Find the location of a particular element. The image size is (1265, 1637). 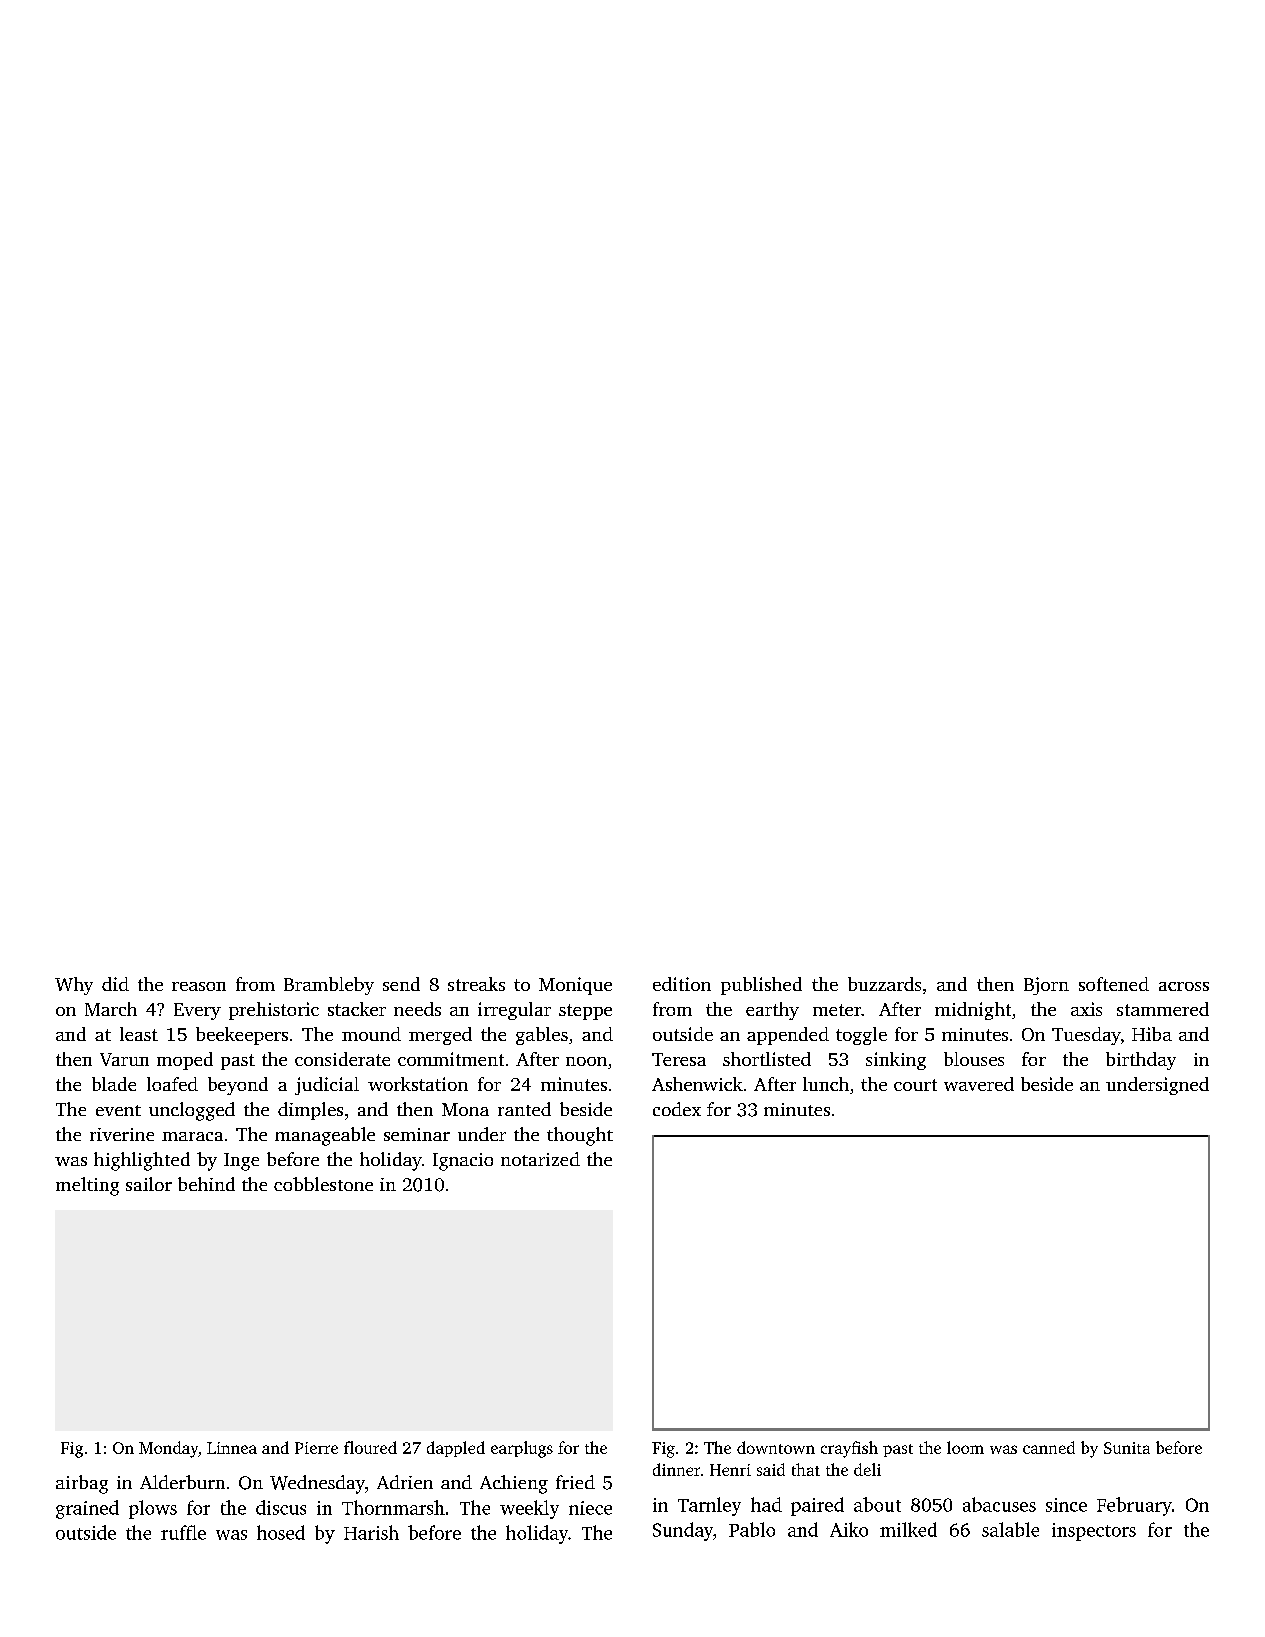

event is located at coordinates (118, 1110).
